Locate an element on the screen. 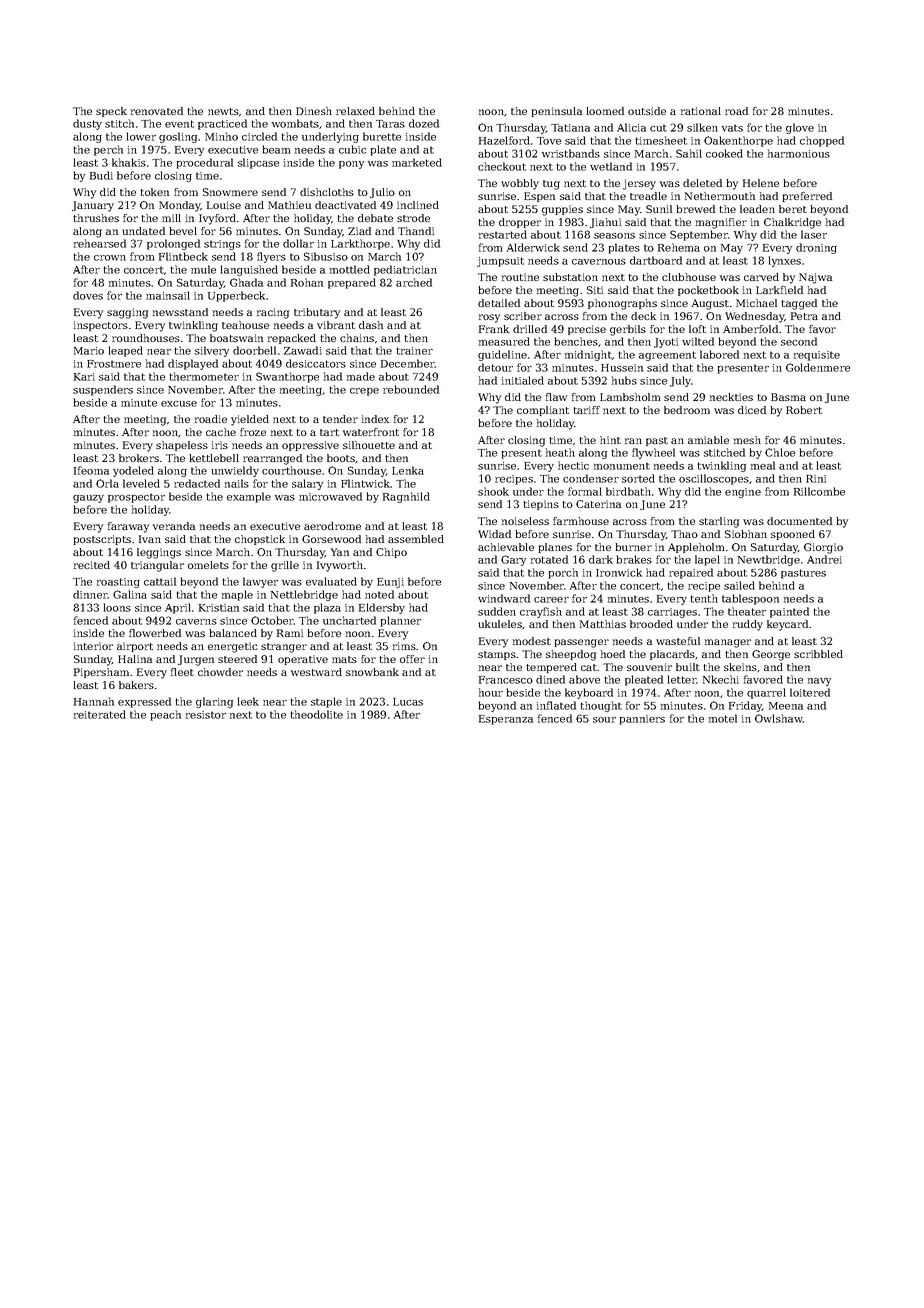 The height and width of the screenshot is (1308, 924). detailed is located at coordinates (499, 303).
